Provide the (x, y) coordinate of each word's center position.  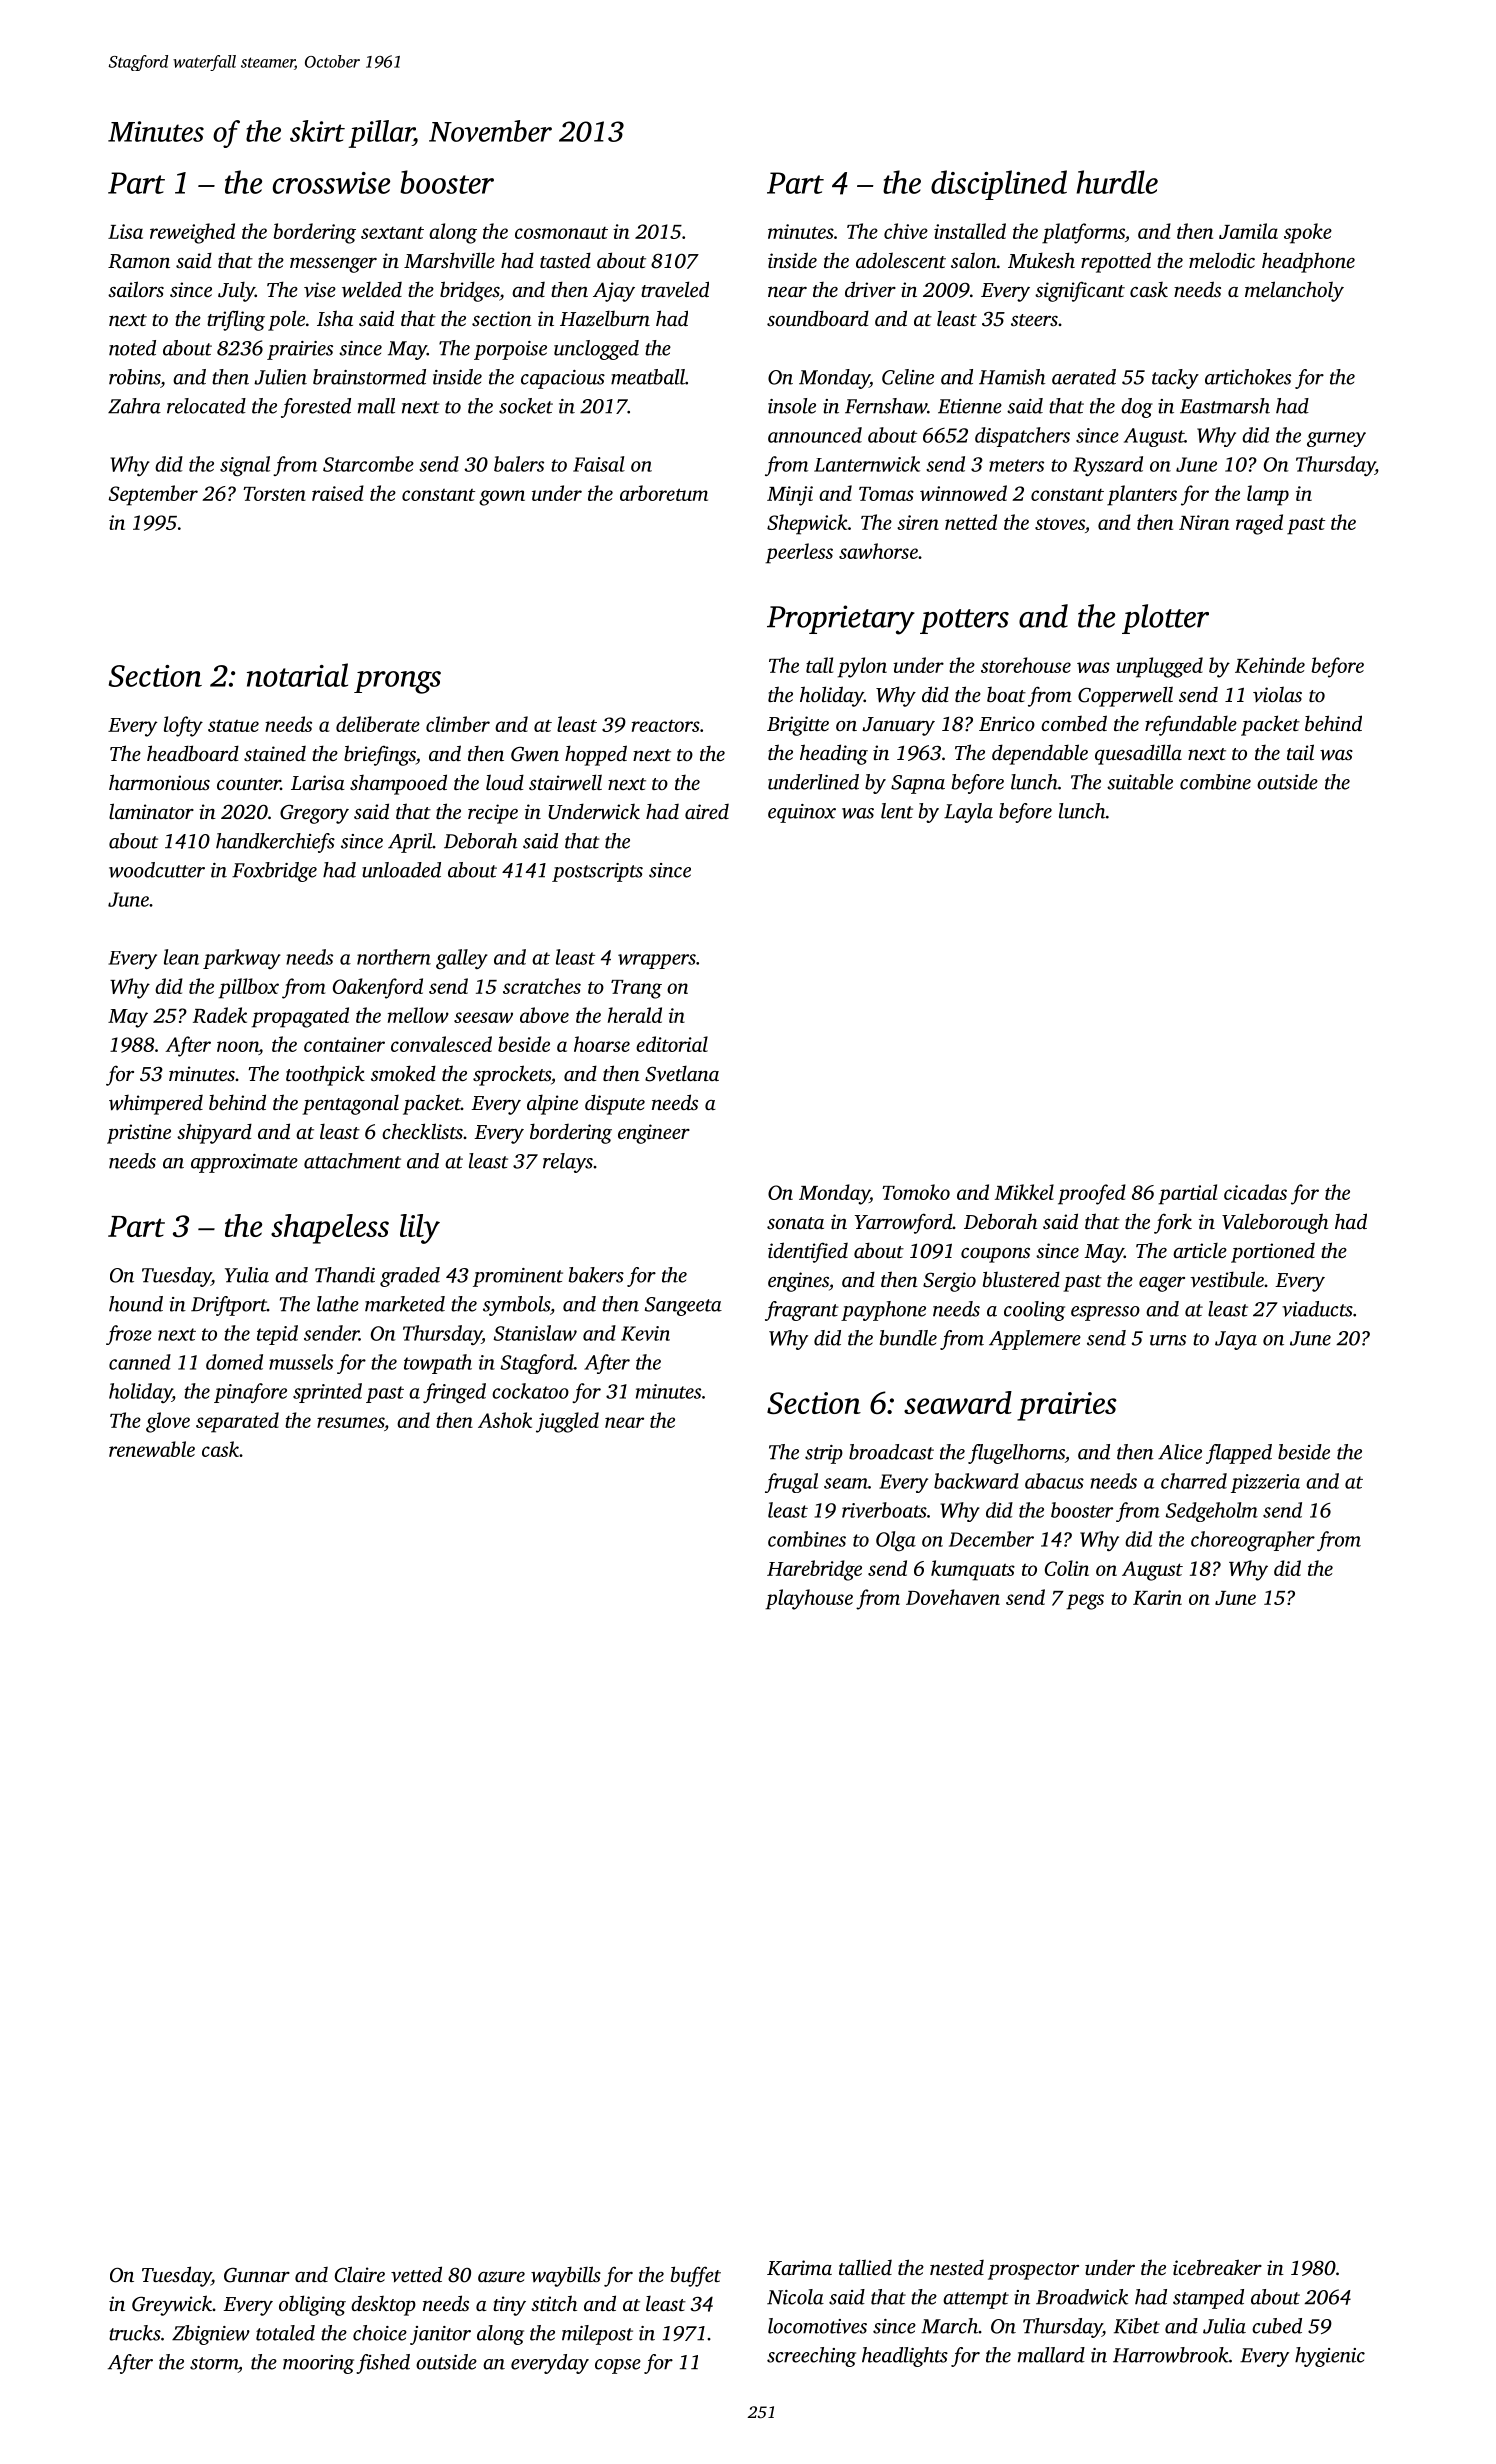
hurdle (1117, 182)
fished (383, 2364)
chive (906, 231)
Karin (1157, 1597)
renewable (152, 1449)
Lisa (125, 231)
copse (618, 2366)
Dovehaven (953, 1597)
